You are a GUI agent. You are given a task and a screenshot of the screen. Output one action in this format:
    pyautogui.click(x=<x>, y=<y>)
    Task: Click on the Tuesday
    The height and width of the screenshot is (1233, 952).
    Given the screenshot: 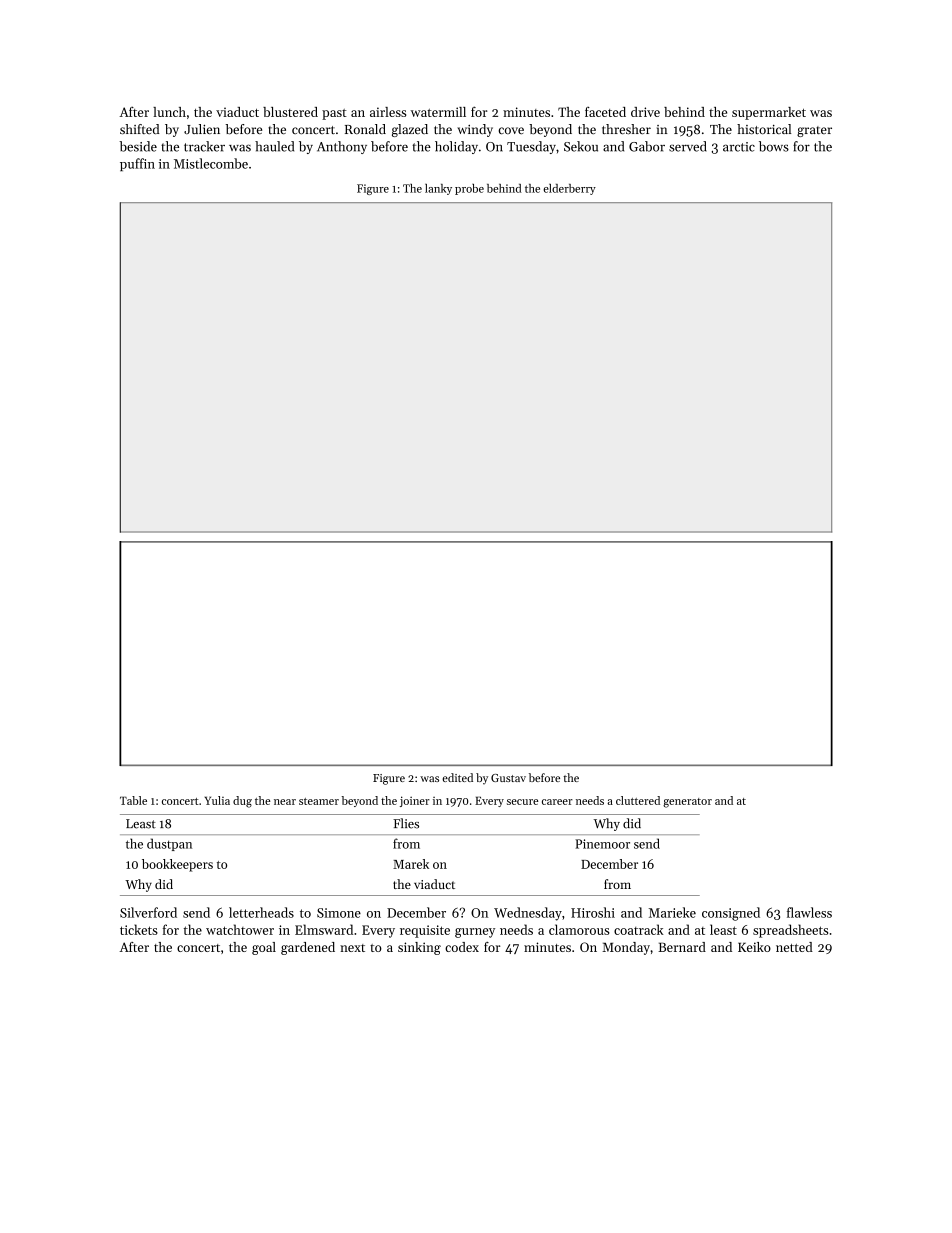 What is the action you would take?
    pyautogui.click(x=531, y=147)
